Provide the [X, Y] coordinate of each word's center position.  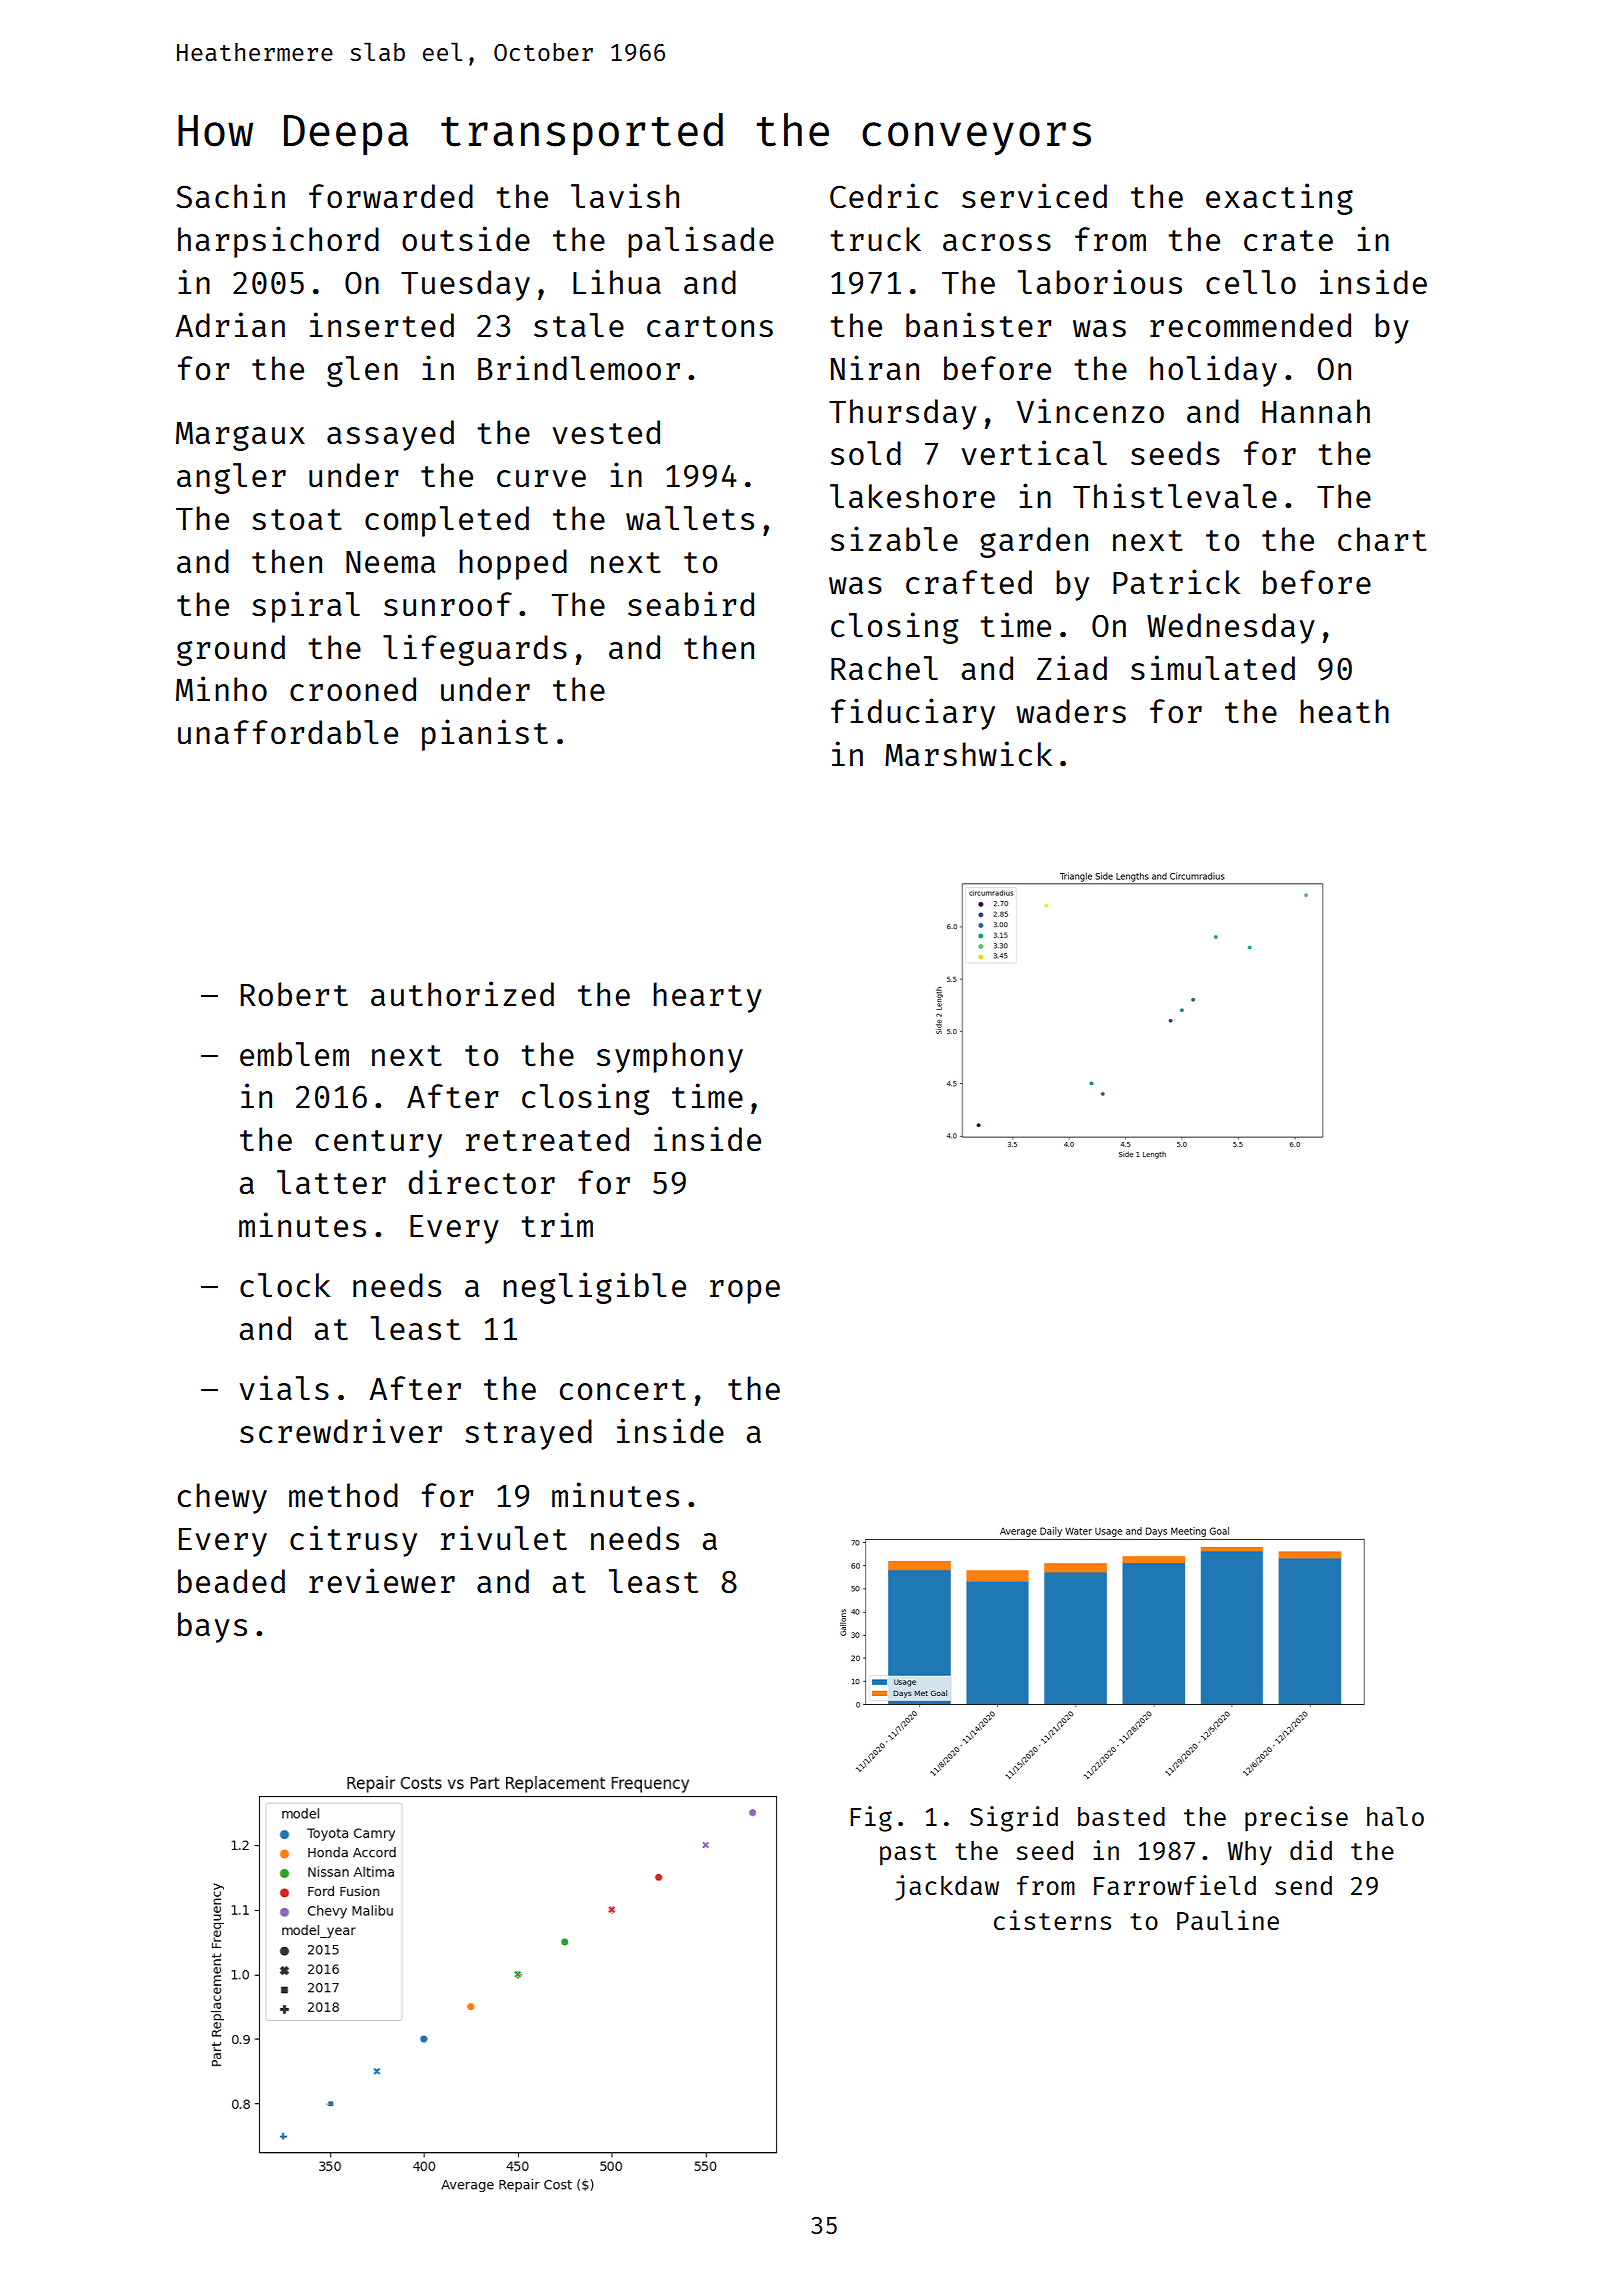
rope [745, 1292]
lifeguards [475, 650]
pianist [485, 735]
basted [1121, 1816]
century [378, 1144]
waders [1071, 711]
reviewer [382, 1581]
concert [623, 1390]
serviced [1034, 196]
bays [212, 1627]
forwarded [391, 196]
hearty [707, 997]
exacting [1279, 199]
